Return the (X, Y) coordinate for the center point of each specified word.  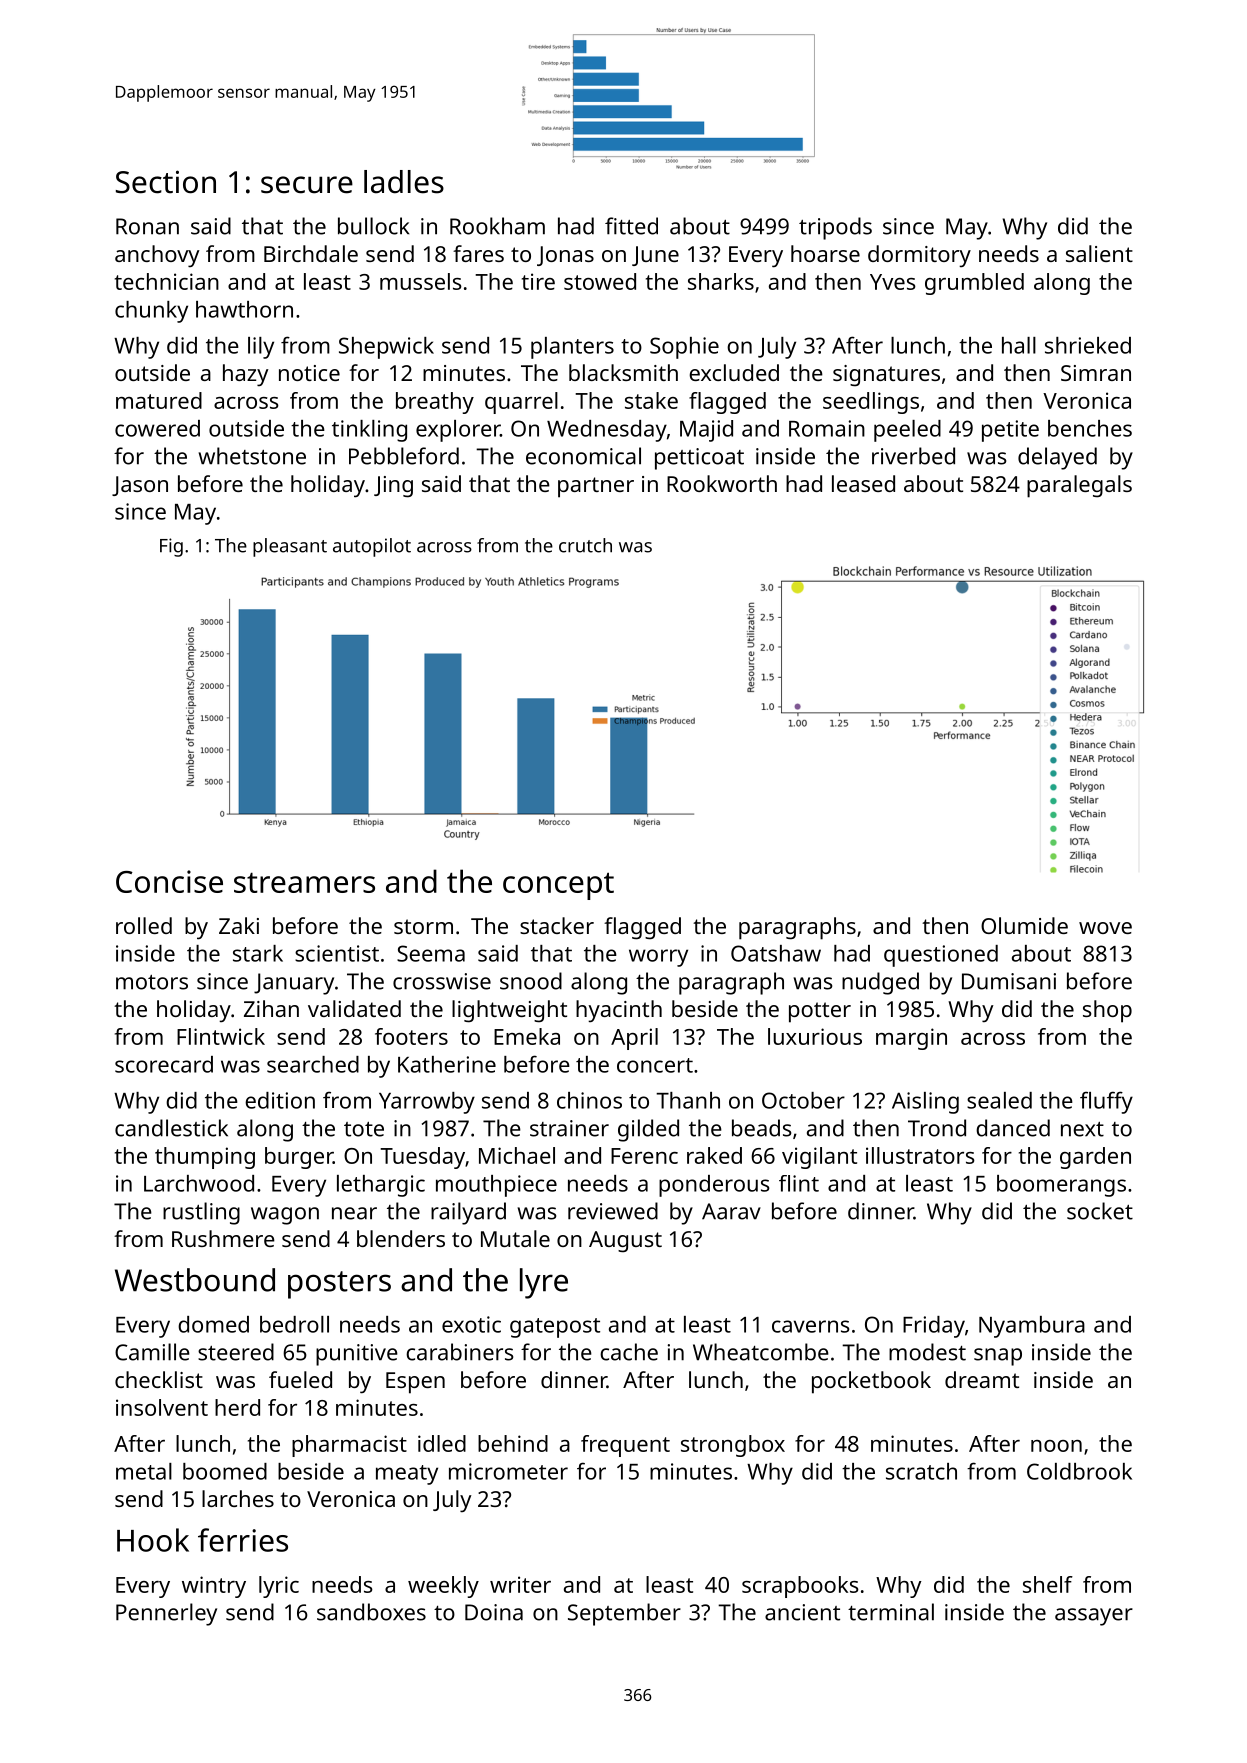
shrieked (1088, 345)
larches (238, 1498)
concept (558, 886)
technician (167, 281)
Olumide (1024, 925)
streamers (304, 882)
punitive (357, 1355)
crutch (585, 545)
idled (442, 1443)
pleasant (290, 547)
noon (1056, 1446)
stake (651, 400)
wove (1105, 928)
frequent (625, 1446)
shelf (1048, 1584)
